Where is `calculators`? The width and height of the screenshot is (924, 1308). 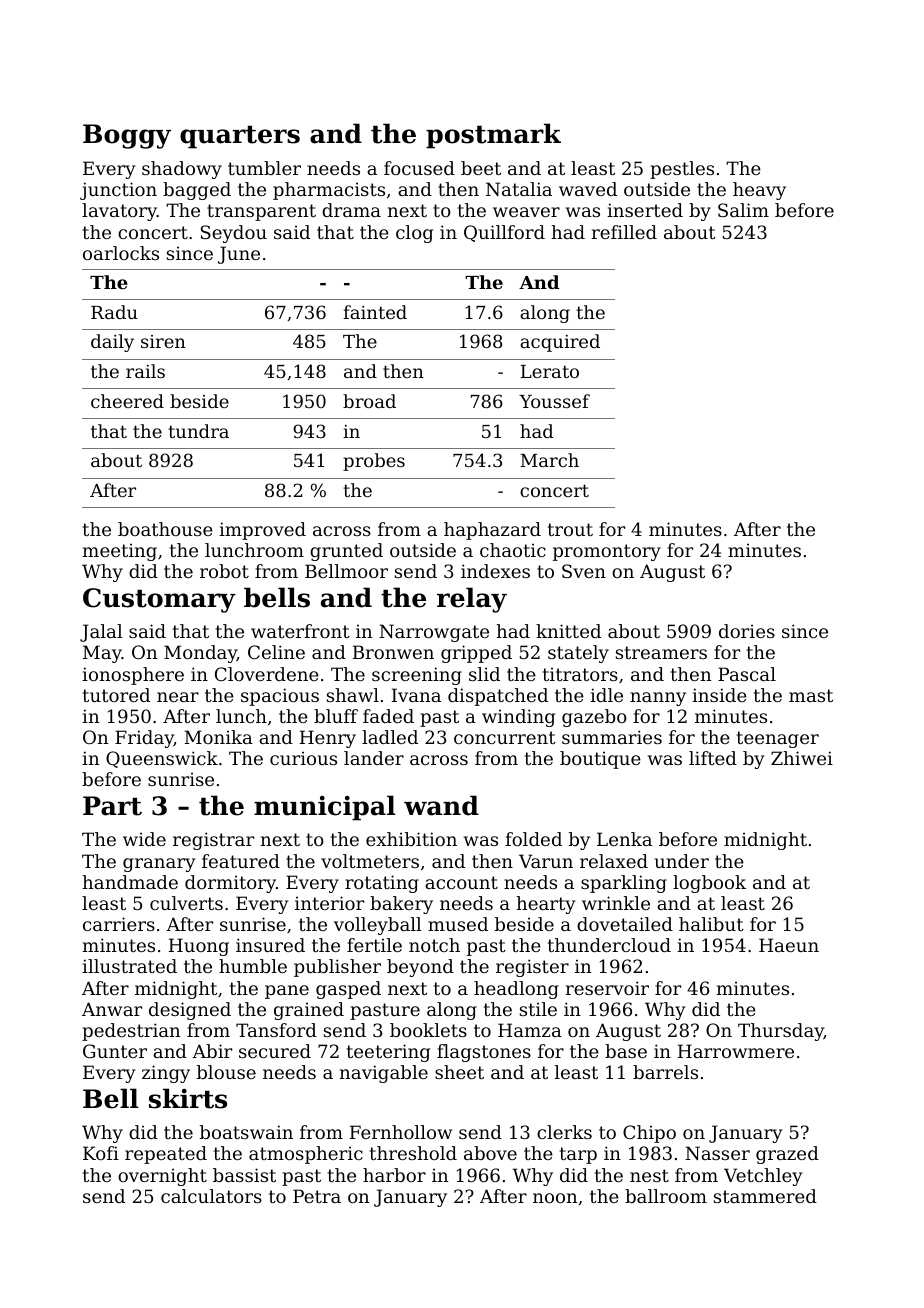
calculators is located at coordinates (211, 1196).
